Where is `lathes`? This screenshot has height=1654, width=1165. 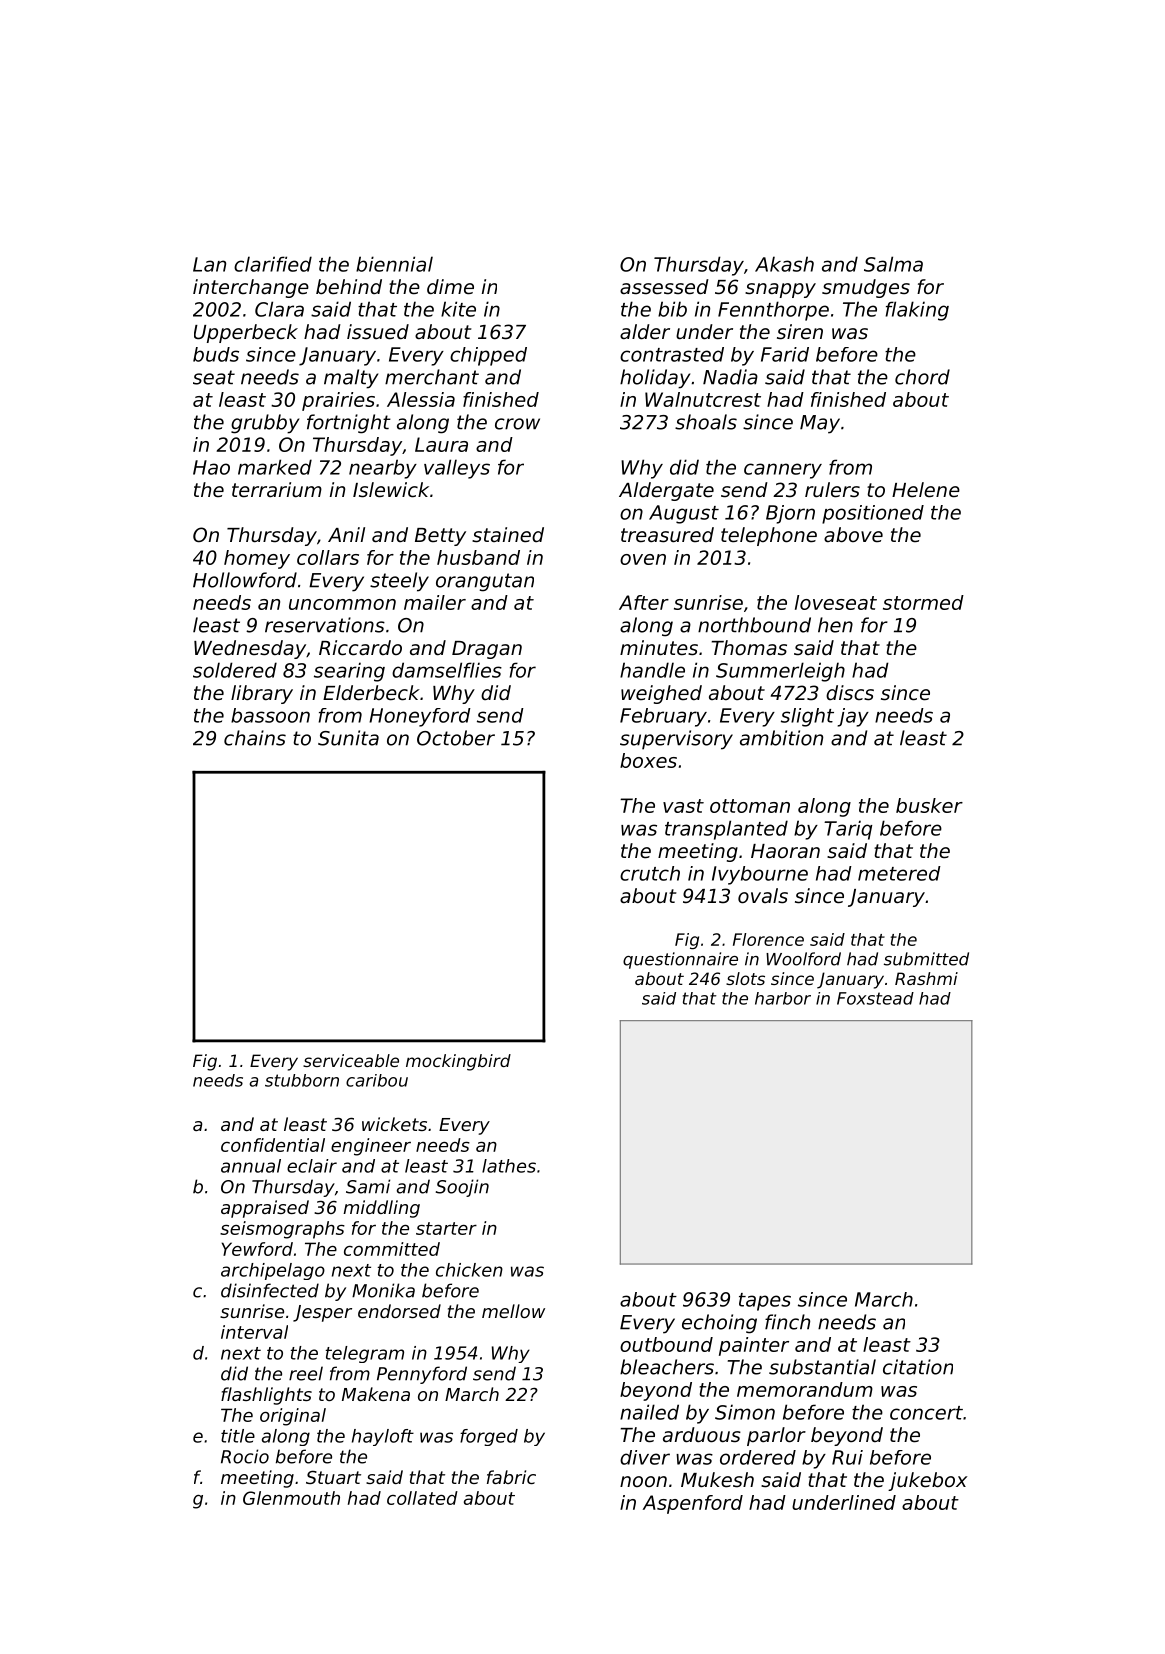 lathes is located at coordinates (509, 1166).
